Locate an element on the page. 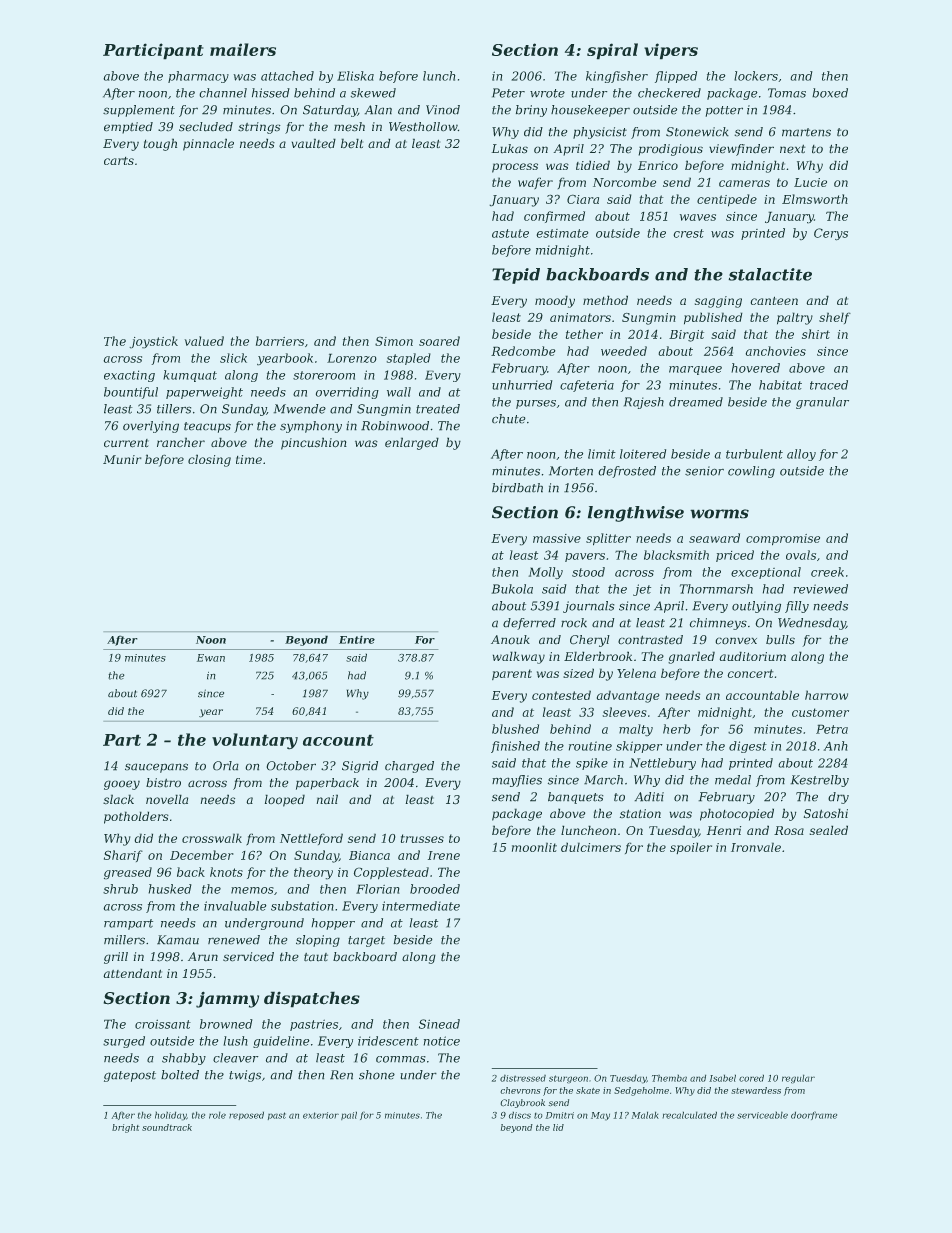 The width and height of the document is (952, 1233). Eliska is located at coordinates (355, 76).
